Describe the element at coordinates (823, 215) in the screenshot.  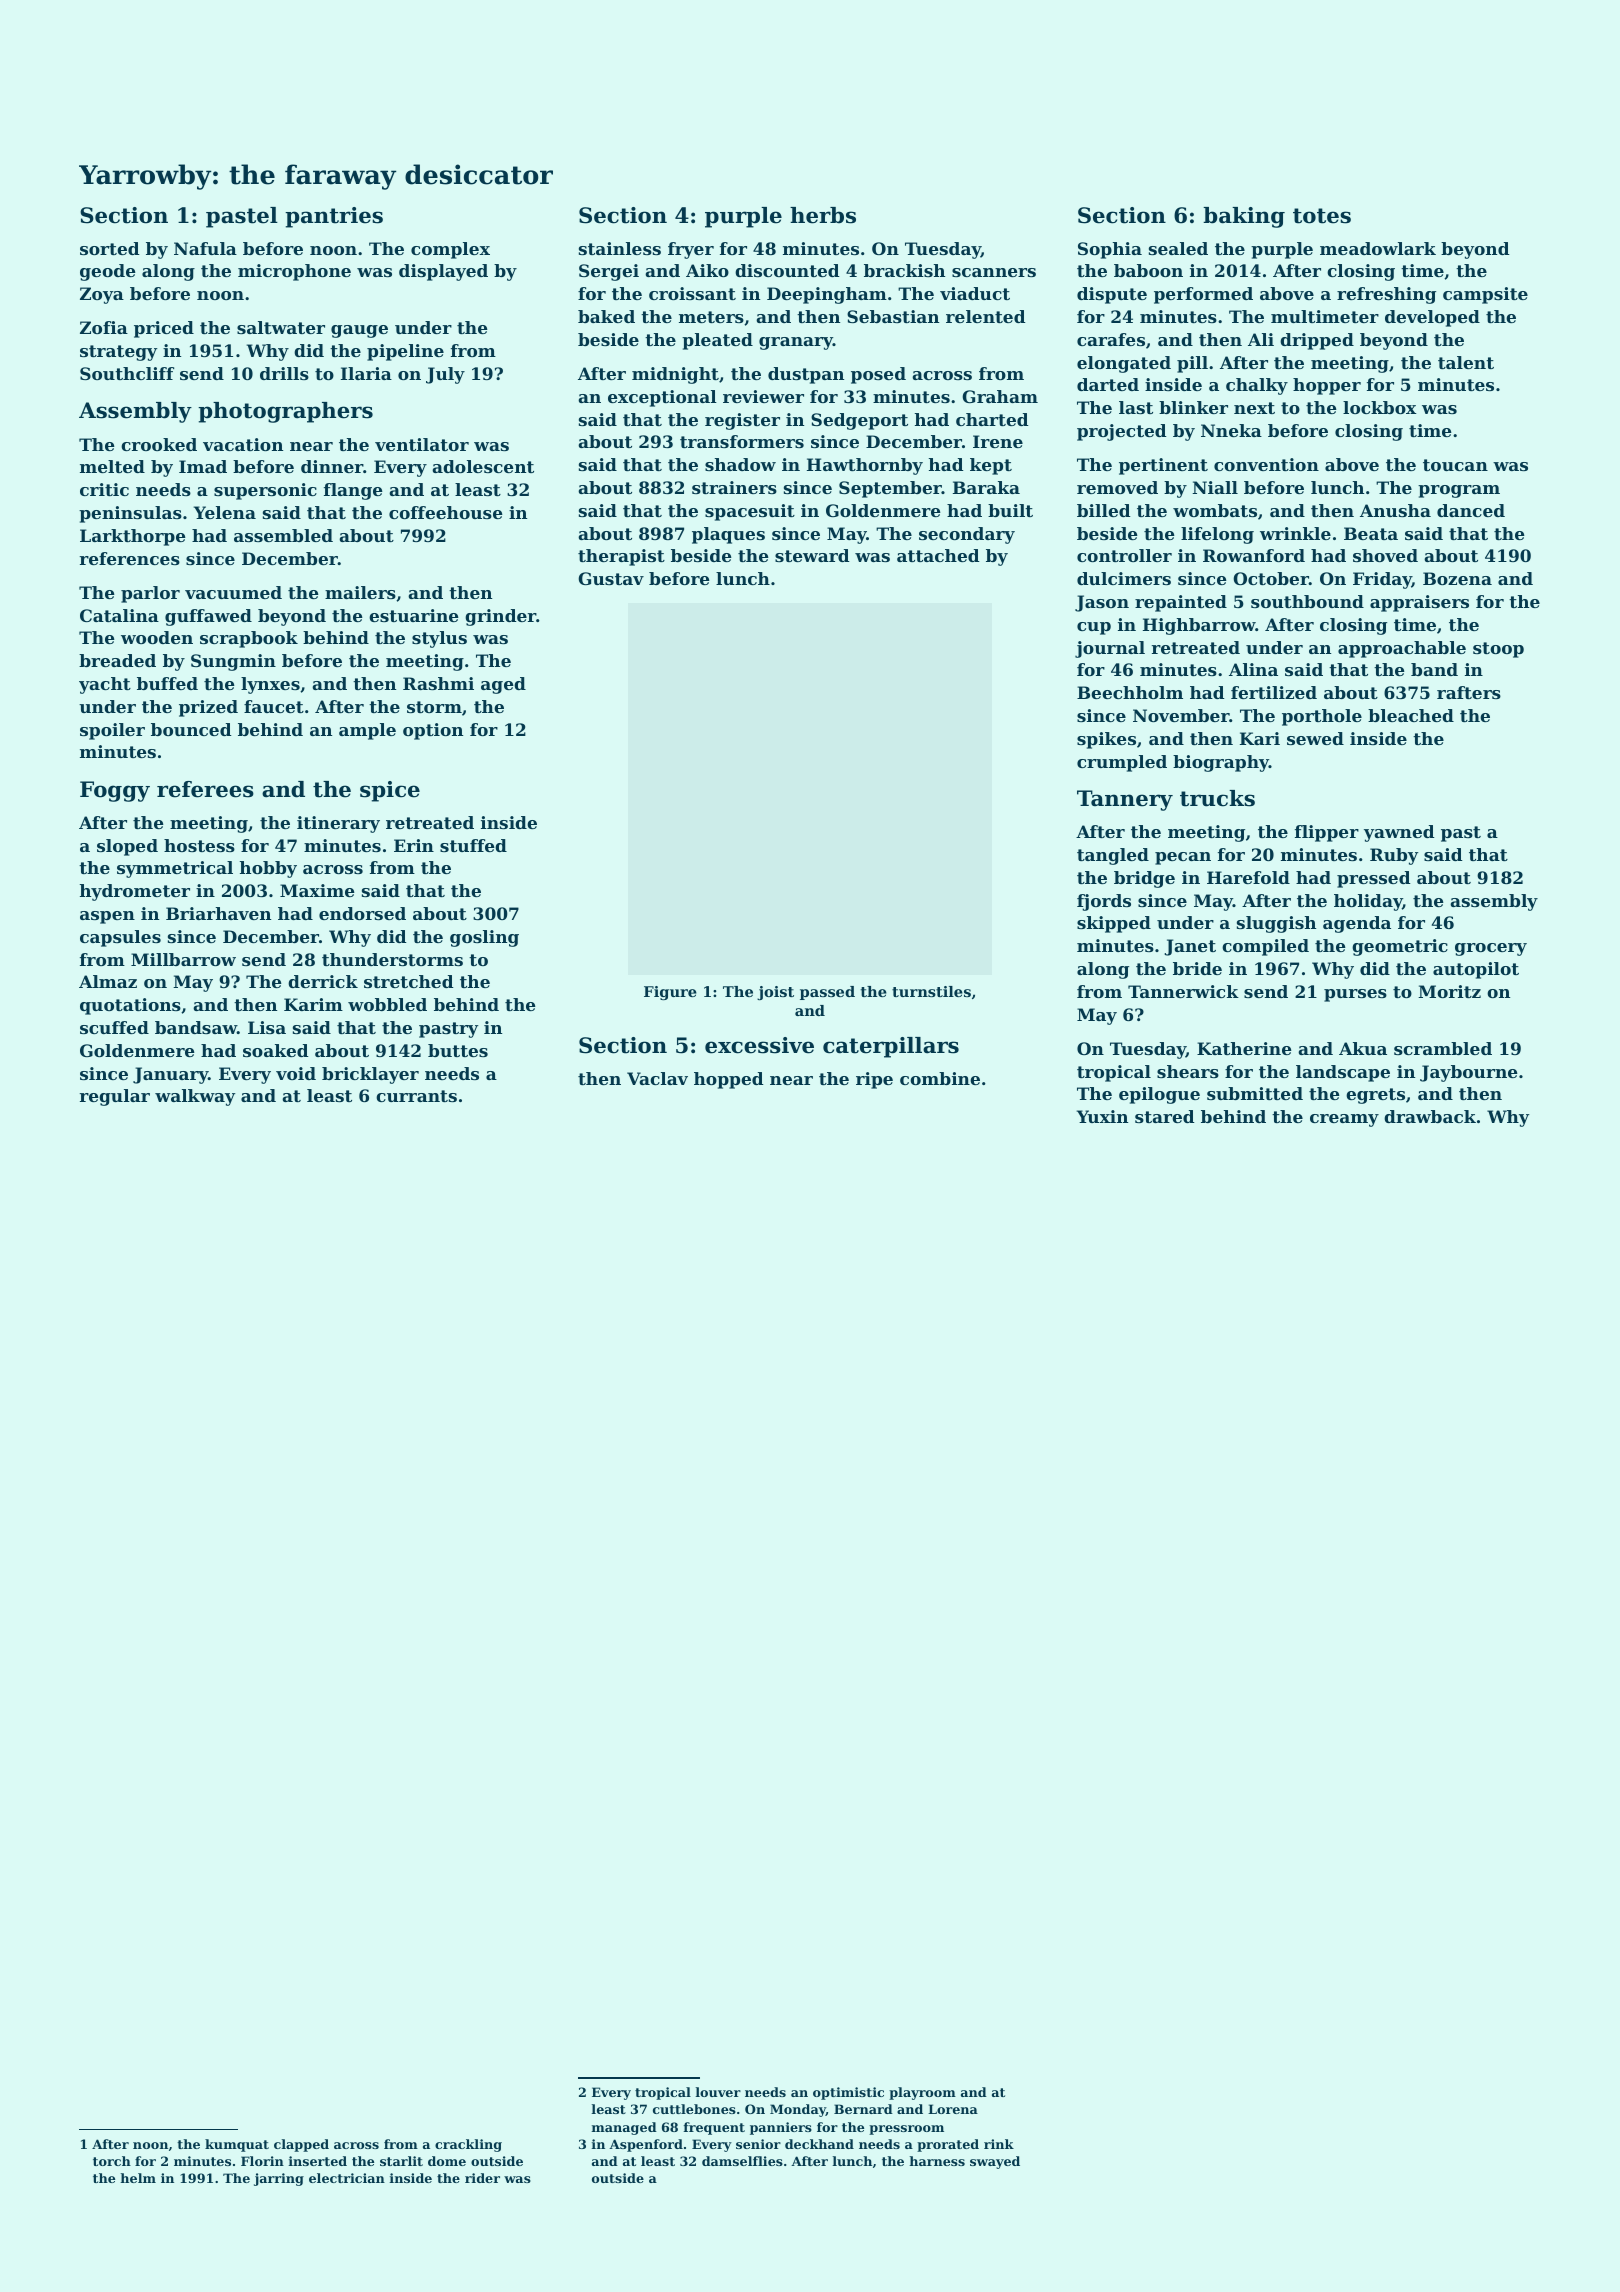
I see `herbs` at that location.
